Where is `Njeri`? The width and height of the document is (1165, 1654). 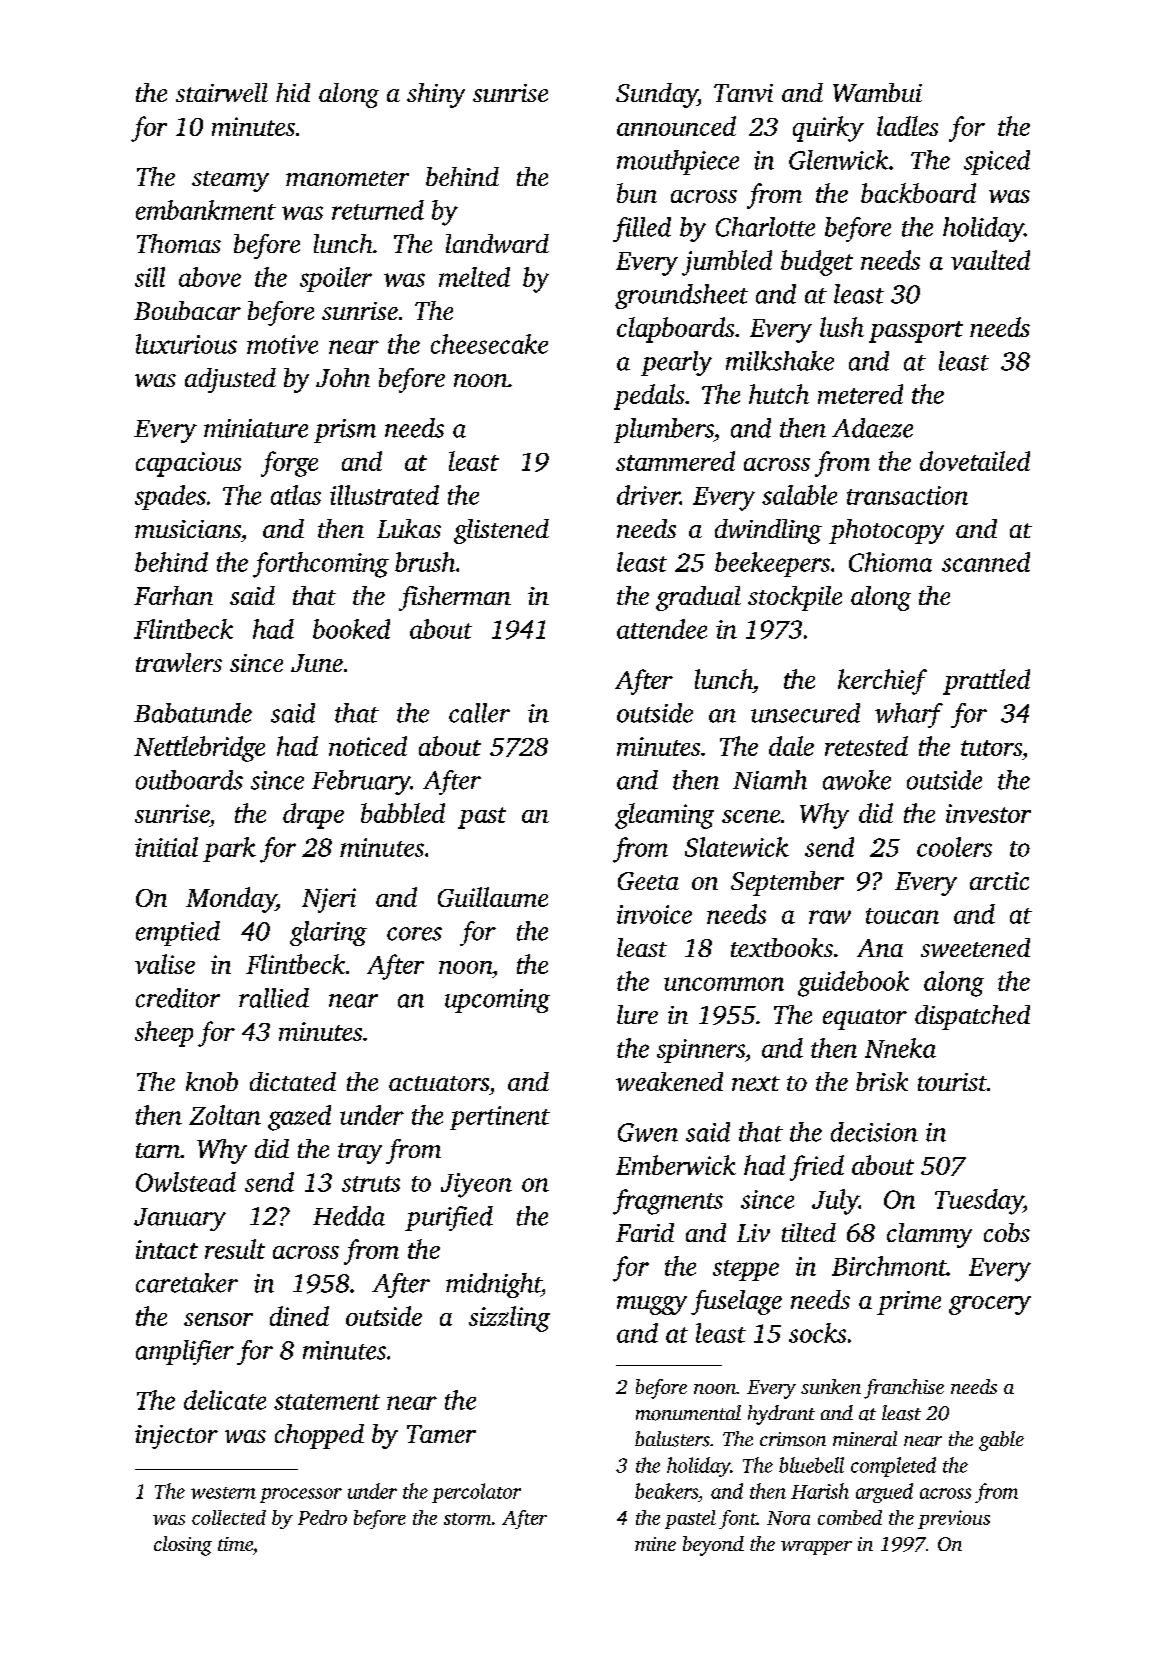 Njeri is located at coordinates (329, 900).
